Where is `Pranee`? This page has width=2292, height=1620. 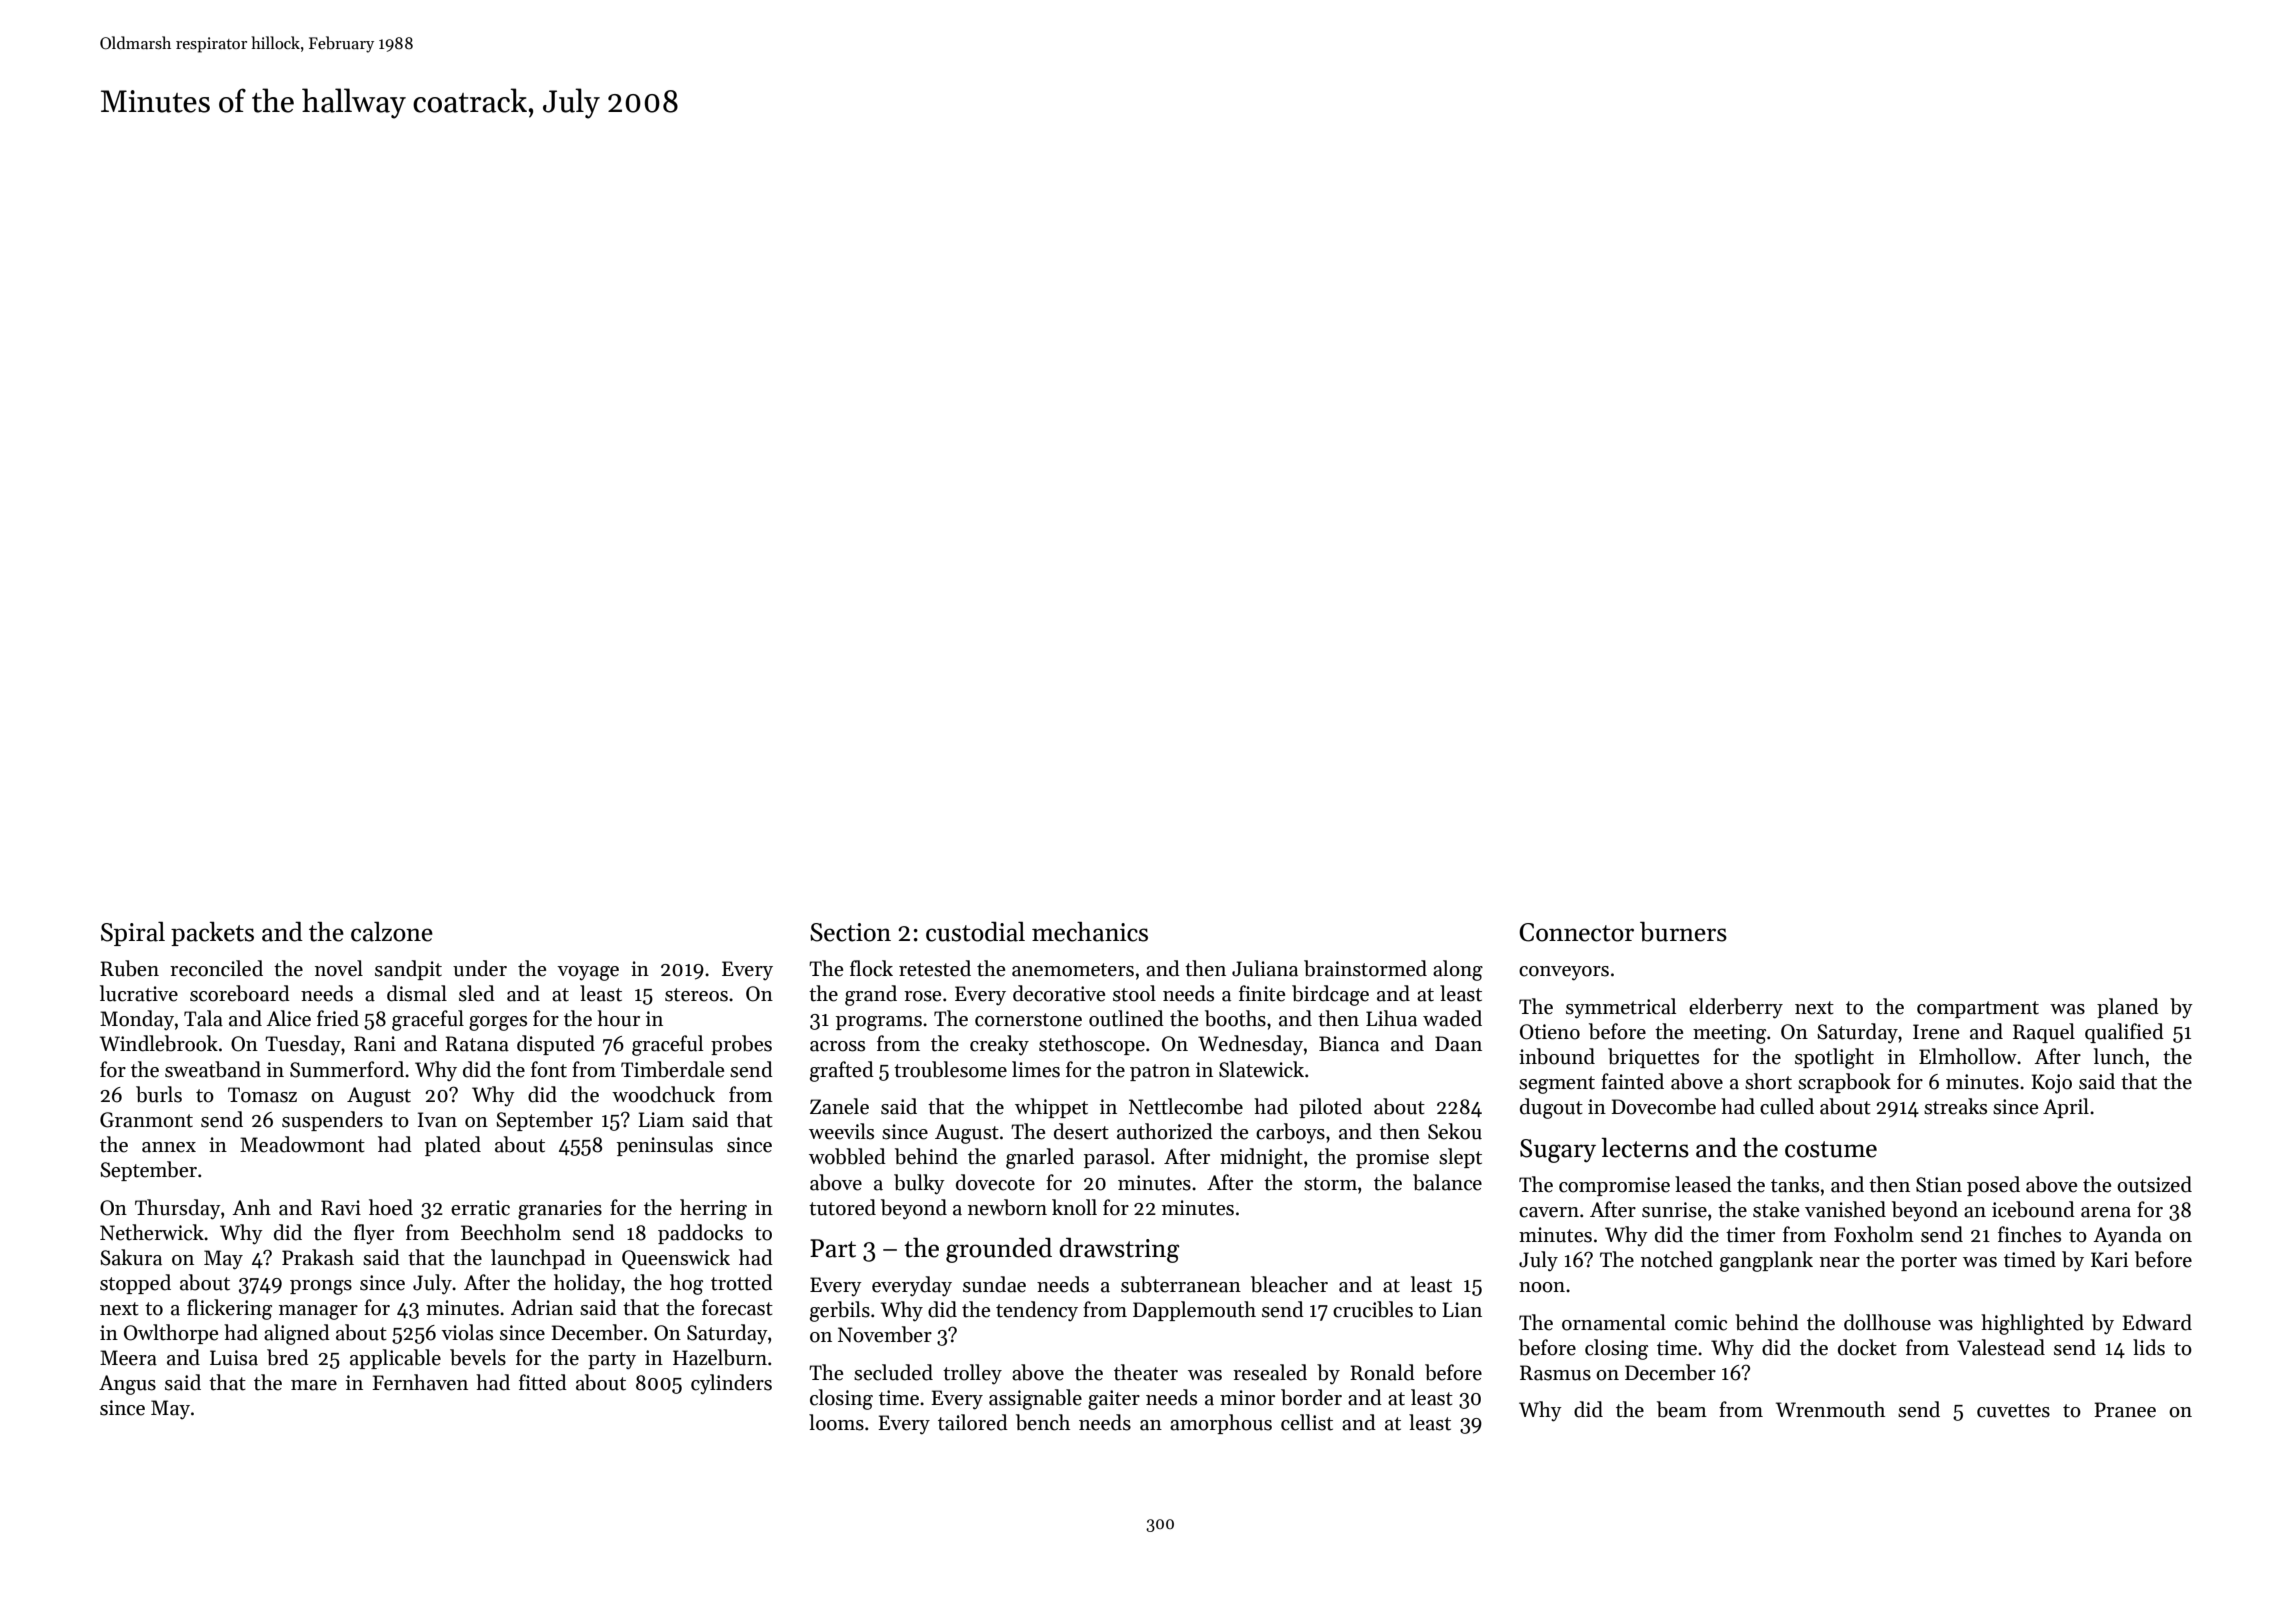
Pranee is located at coordinates (2125, 1410).
